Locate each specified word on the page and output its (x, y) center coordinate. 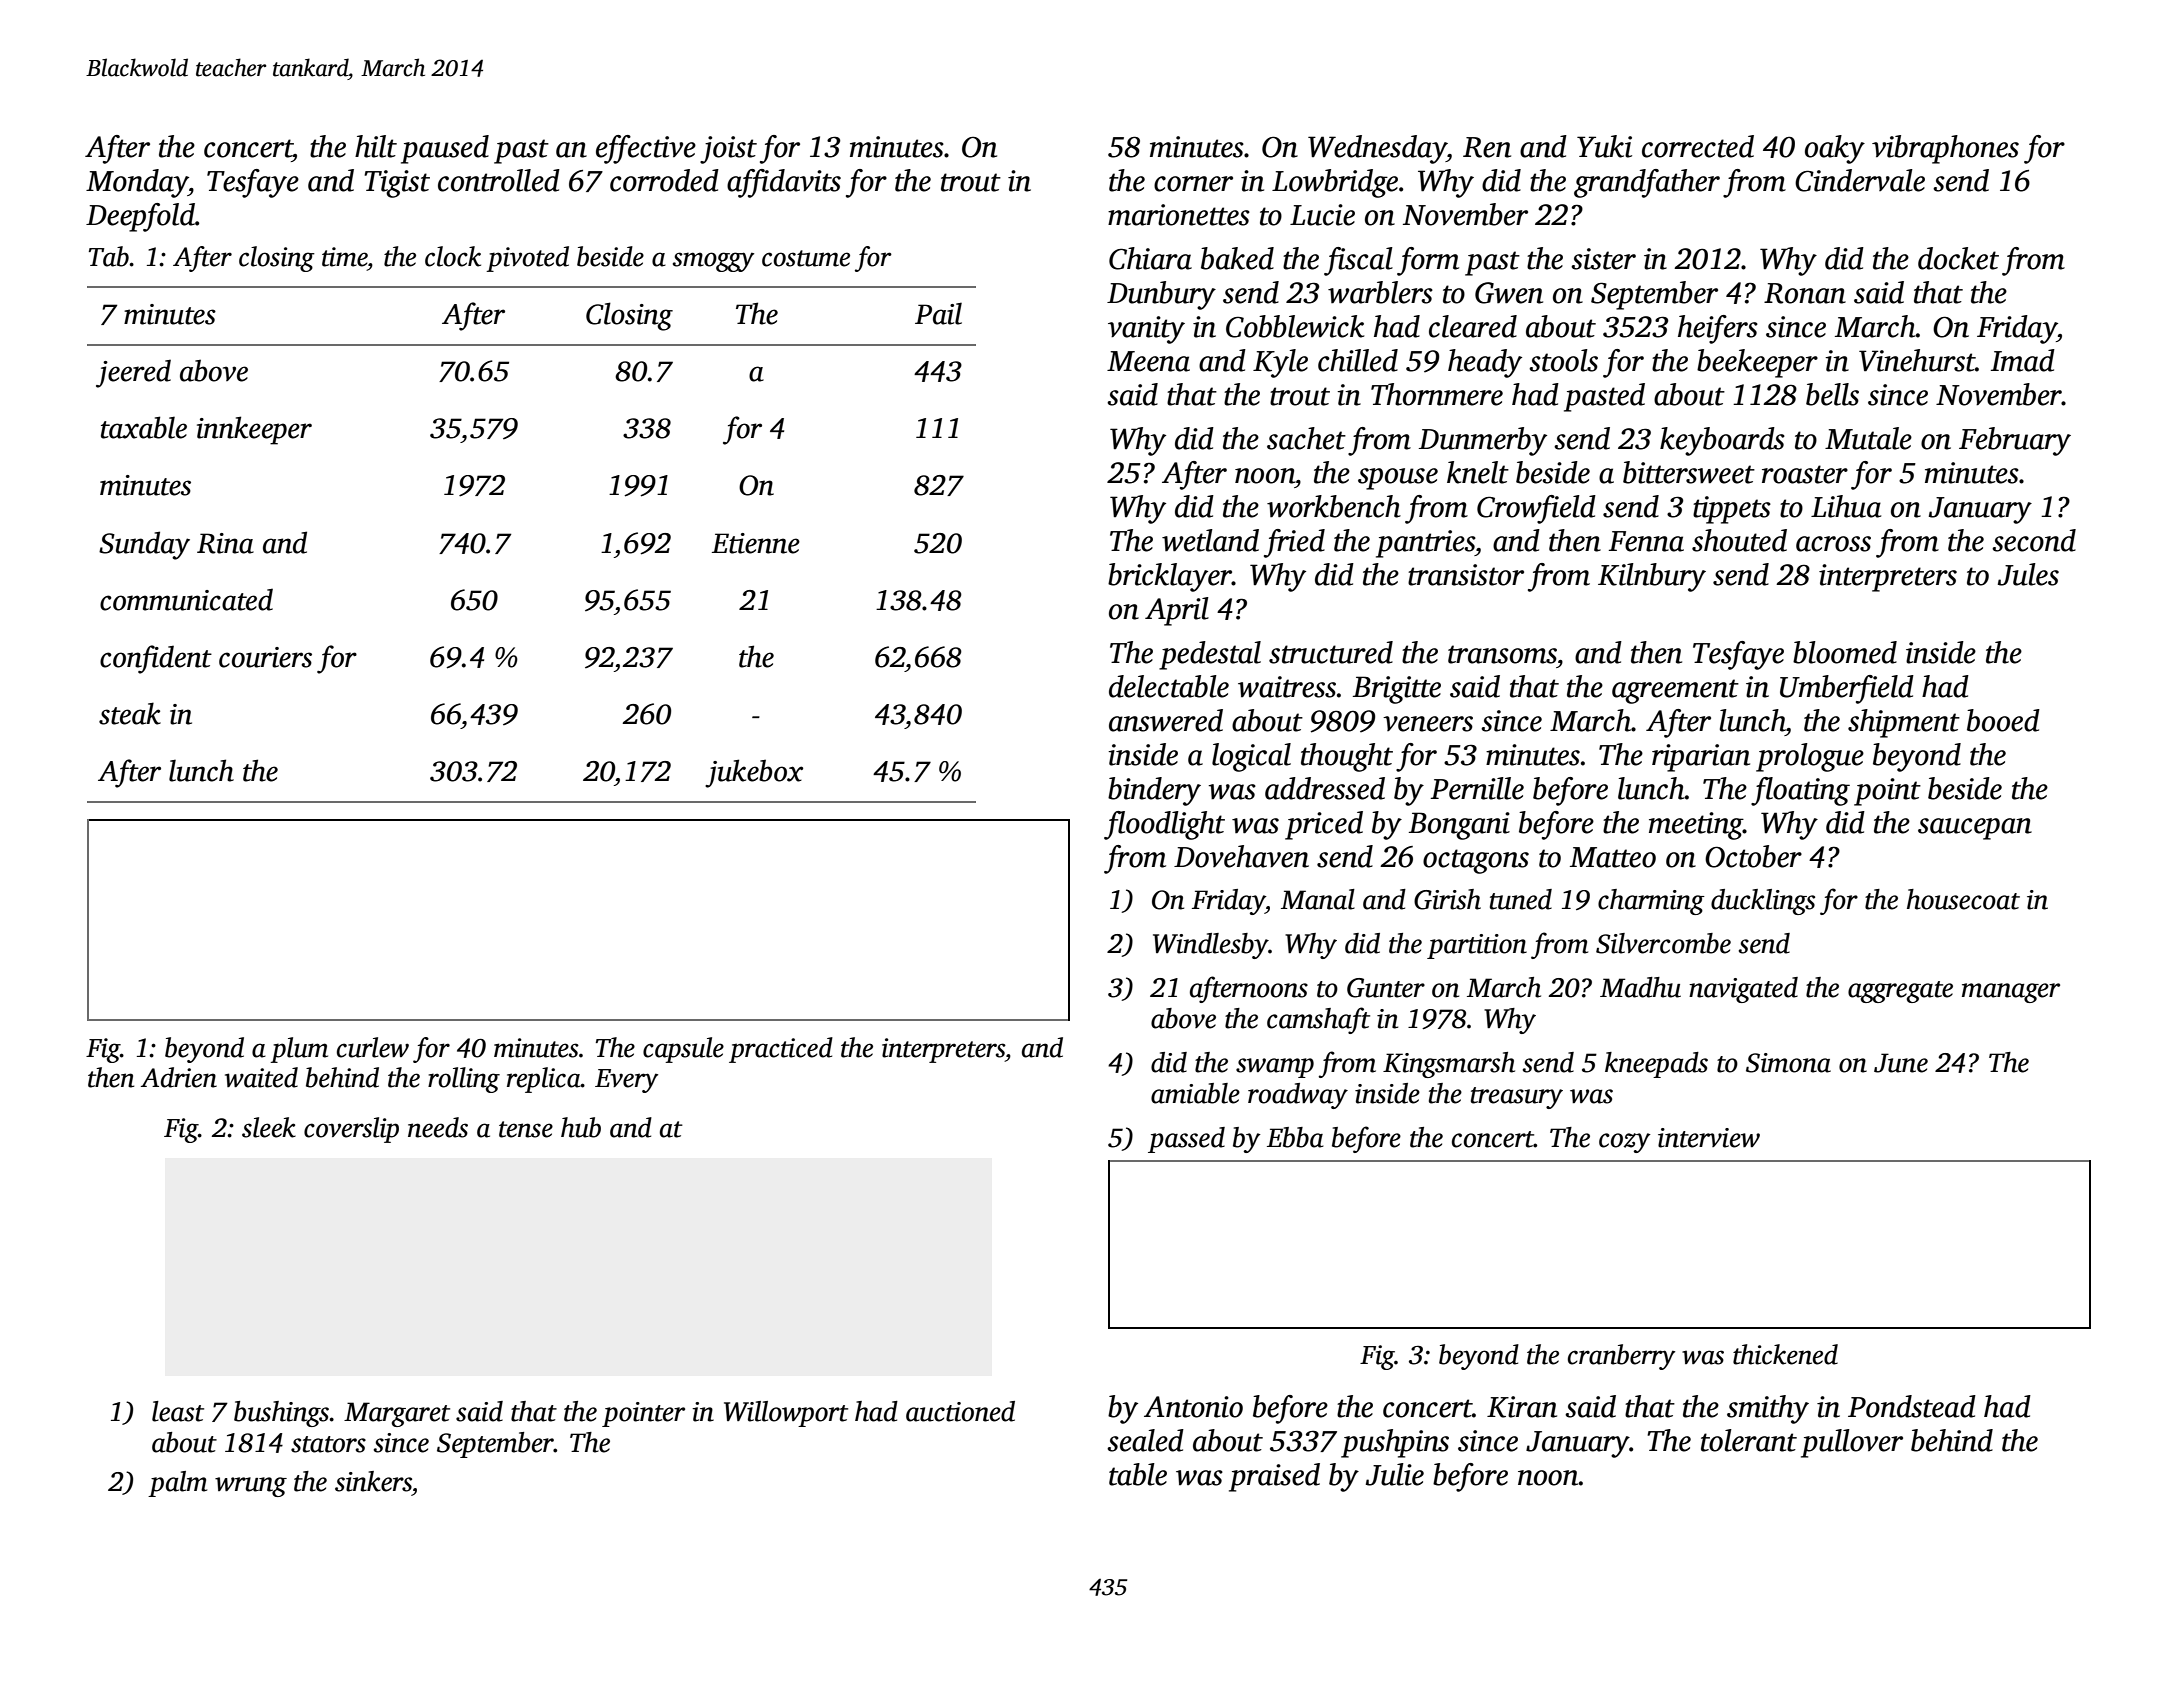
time (344, 257)
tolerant (1749, 1440)
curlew (373, 1047)
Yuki (1604, 146)
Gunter (1386, 988)
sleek (269, 1127)
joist (728, 150)
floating (1800, 791)
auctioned (960, 1411)
